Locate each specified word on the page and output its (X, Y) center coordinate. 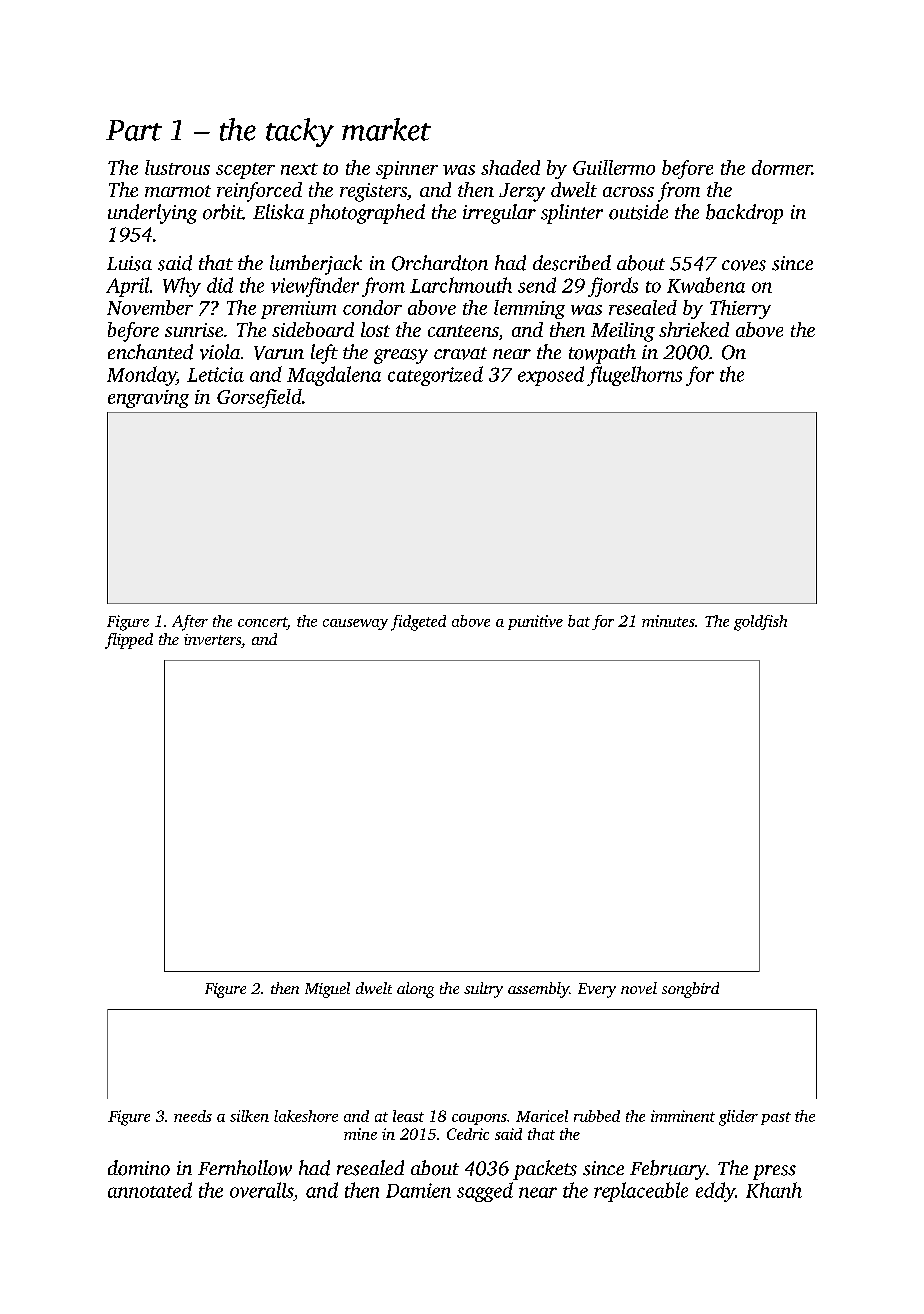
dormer (782, 167)
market (386, 129)
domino (139, 1168)
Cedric (468, 1134)
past (776, 1118)
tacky (300, 132)
